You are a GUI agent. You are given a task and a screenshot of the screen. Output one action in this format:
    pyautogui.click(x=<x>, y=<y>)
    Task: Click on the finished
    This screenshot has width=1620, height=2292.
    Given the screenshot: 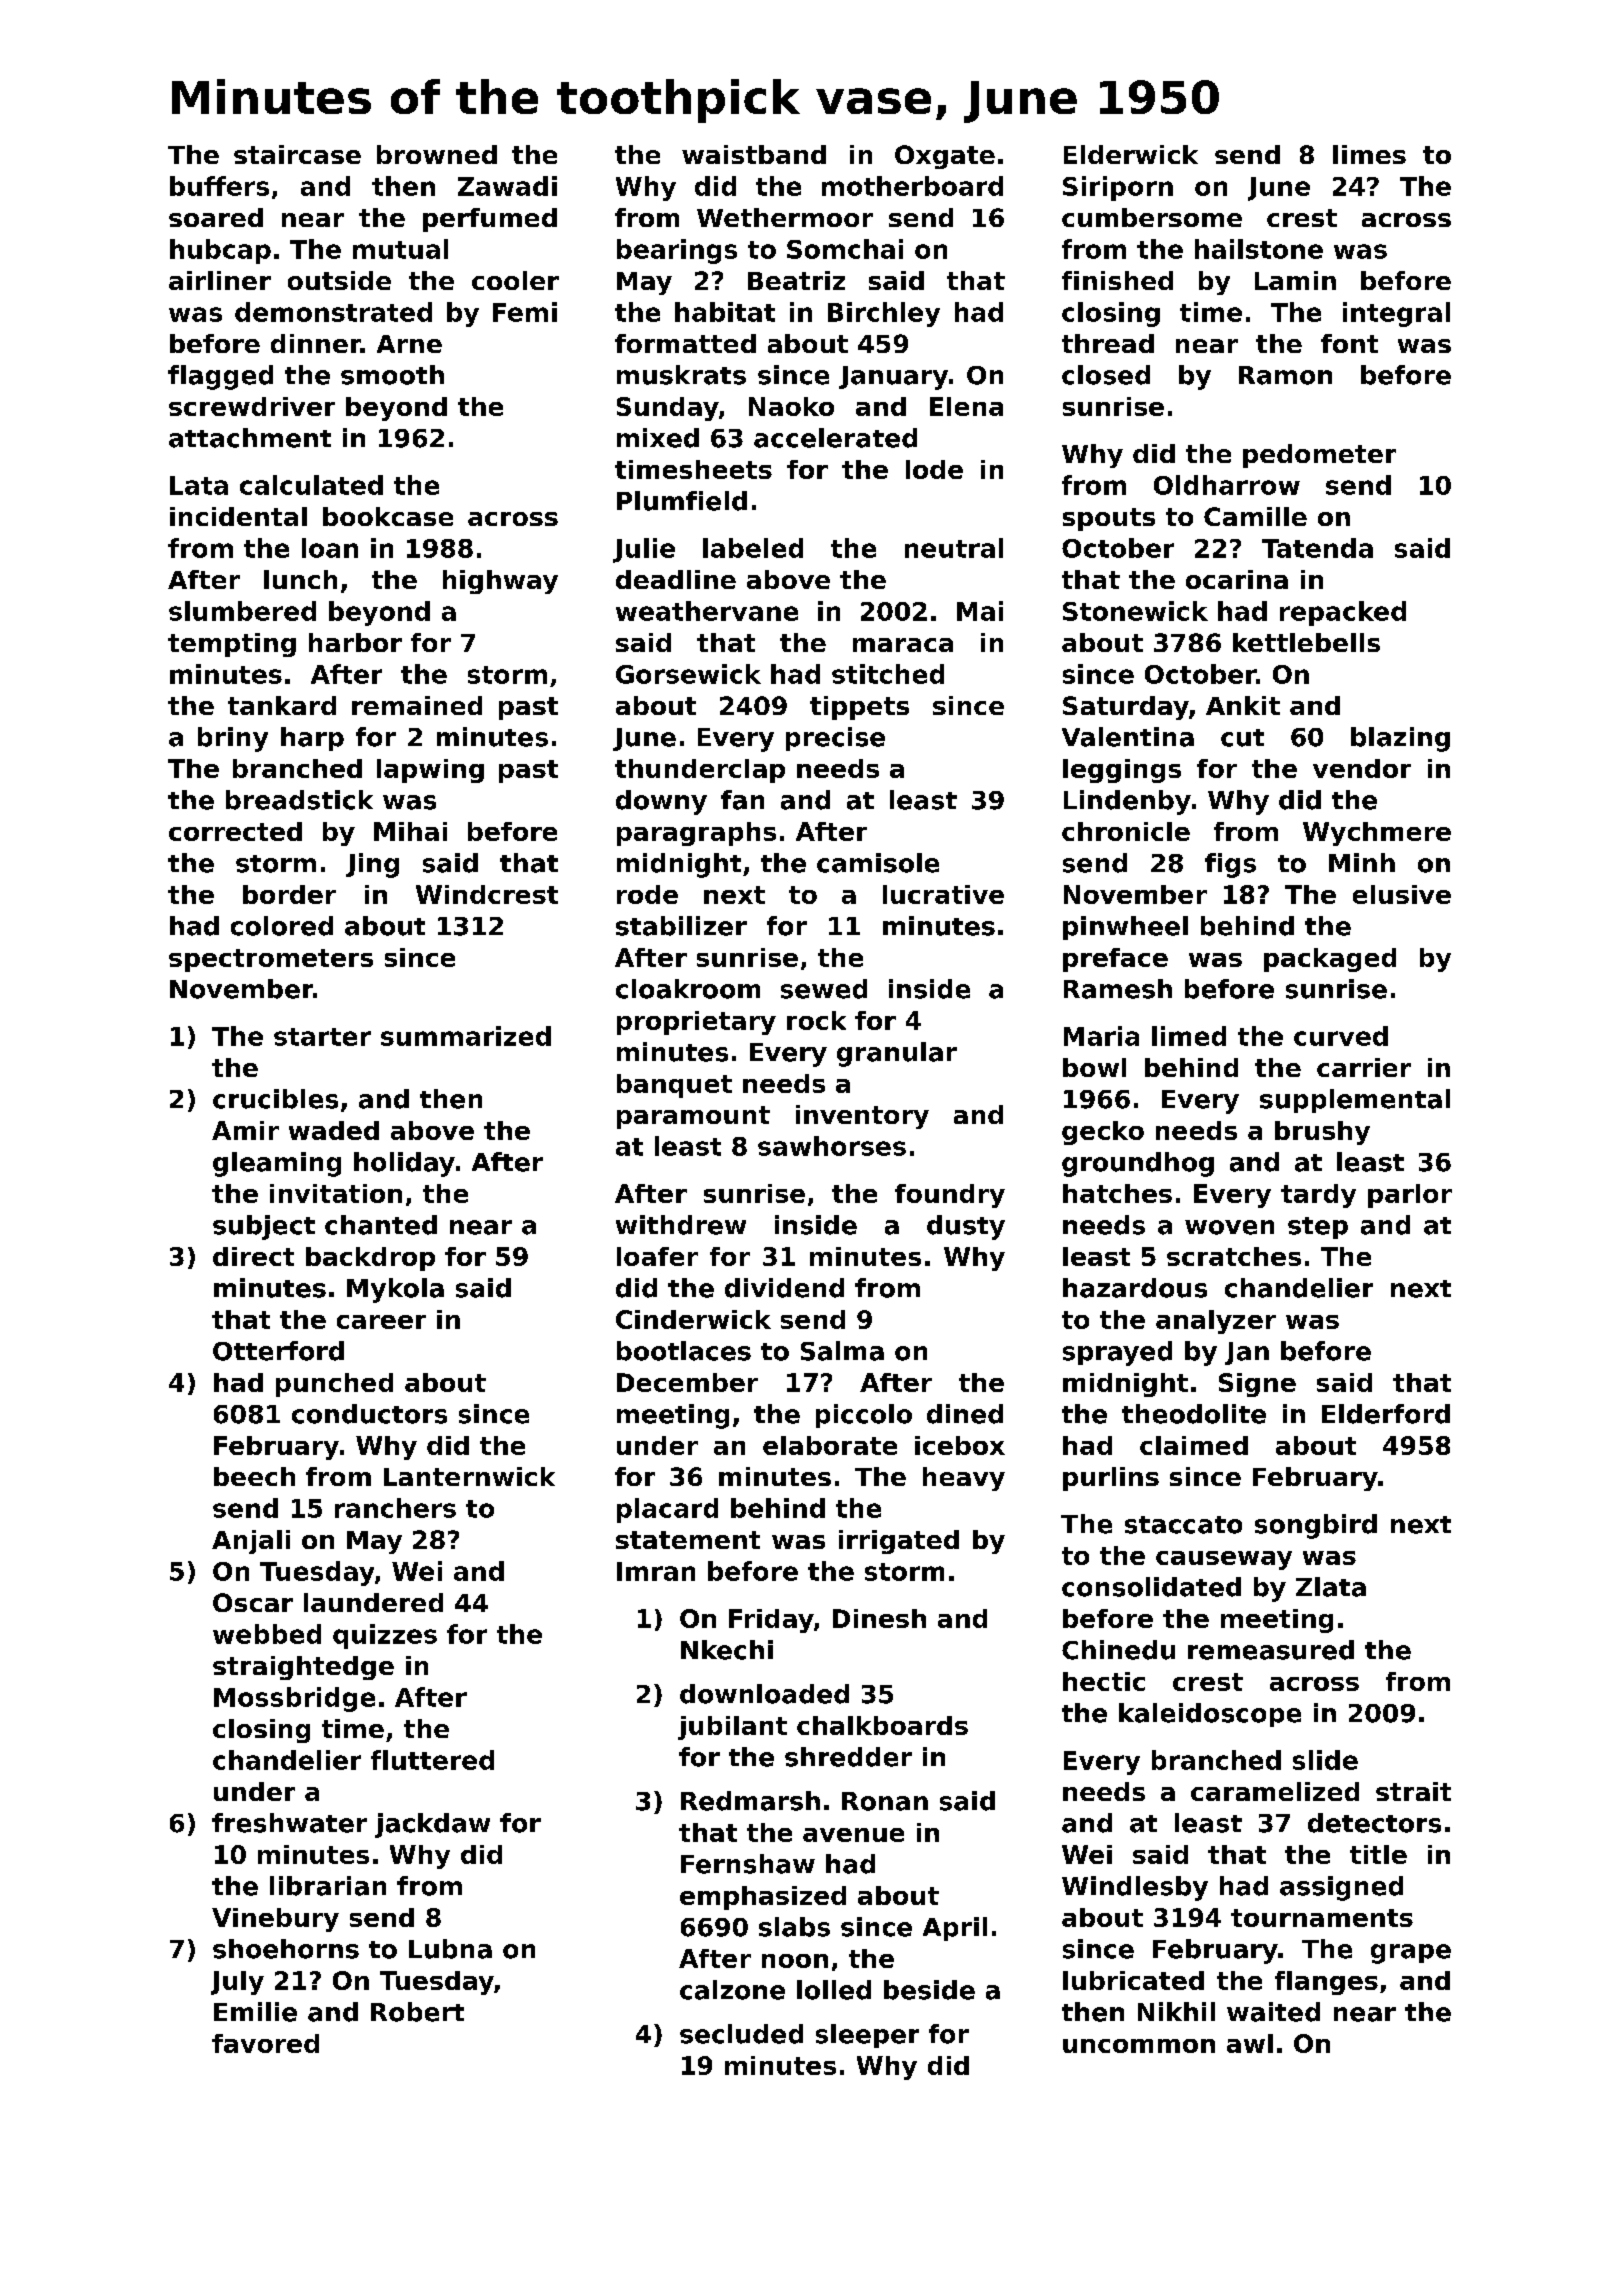 What is the action you would take?
    pyautogui.click(x=1117, y=280)
